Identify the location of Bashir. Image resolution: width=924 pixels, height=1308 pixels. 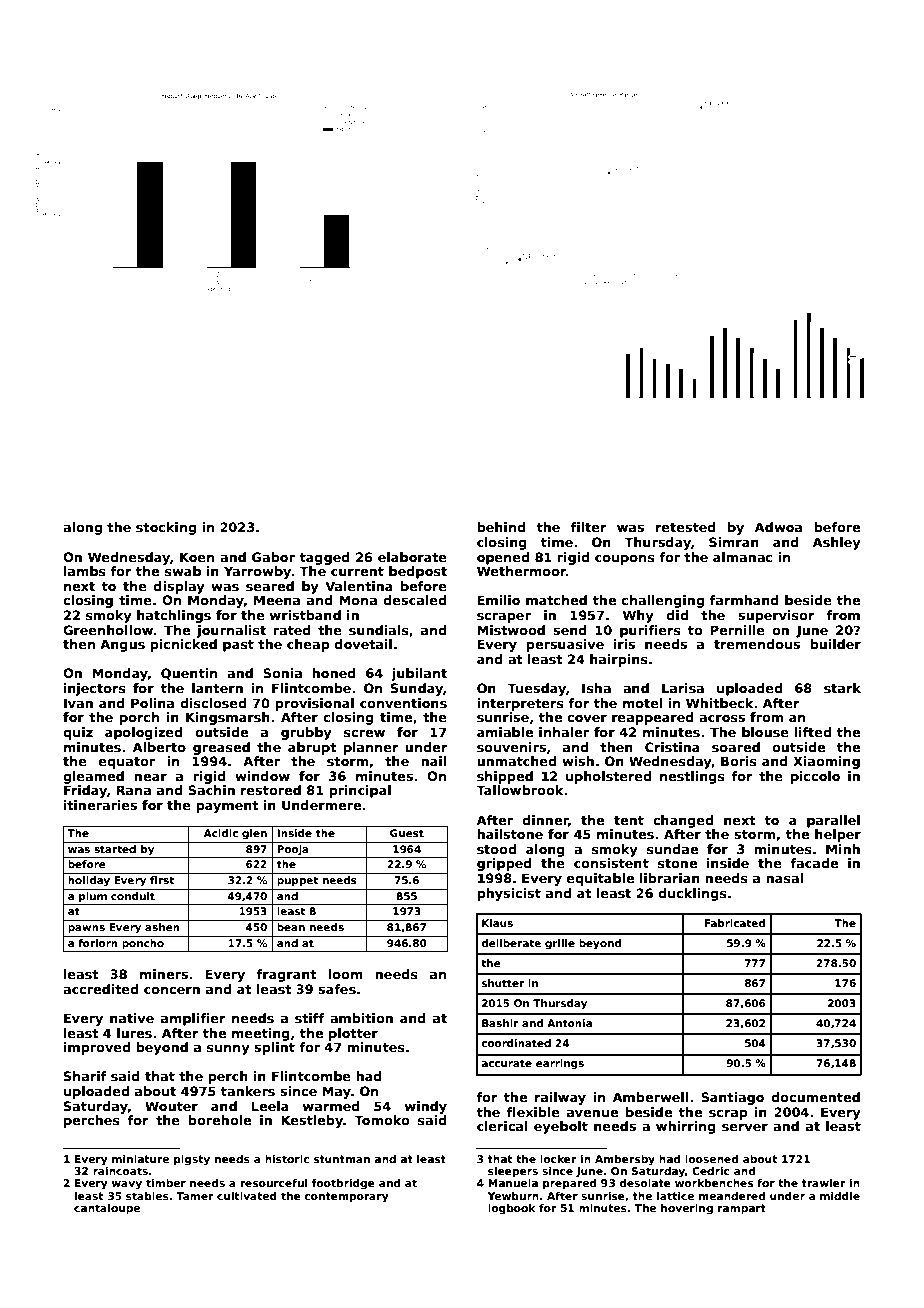
(500, 1023).
